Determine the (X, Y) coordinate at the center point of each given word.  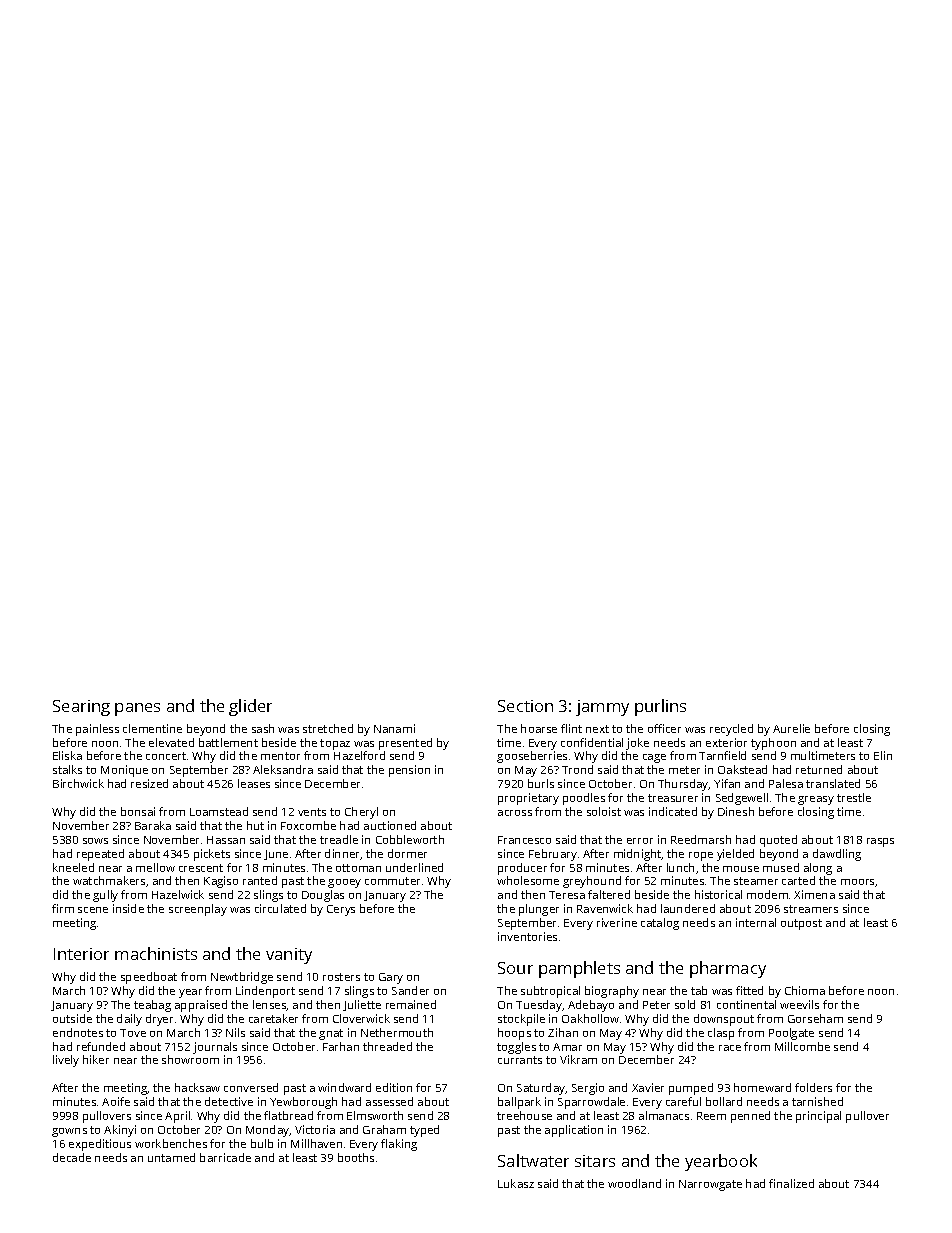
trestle (854, 797)
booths (356, 1157)
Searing (81, 708)
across (515, 813)
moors (857, 882)
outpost (801, 924)
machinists (156, 953)
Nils (235, 1032)
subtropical (550, 992)
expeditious (100, 1145)
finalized (791, 1183)
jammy (602, 708)
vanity (289, 956)
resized (149, 783)
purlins (660, 707)
